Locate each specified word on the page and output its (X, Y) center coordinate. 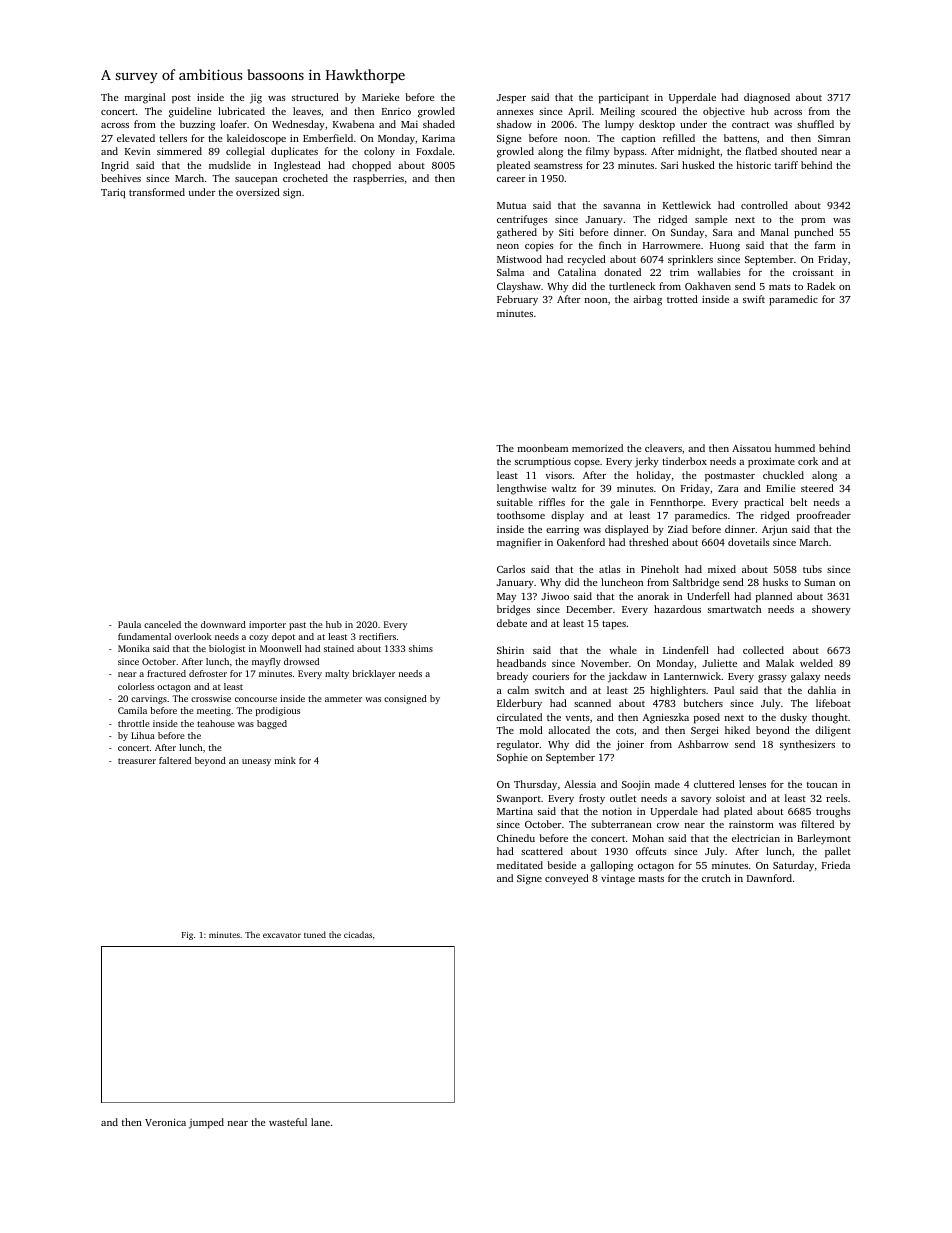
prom (813, 222)
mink (285, 760)
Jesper (511, 99)
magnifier (519, 543)
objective (724, 112)
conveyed (567, 879)
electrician (756, 838)
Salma (510, 272)
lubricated (241, 111)
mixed (722, 569)
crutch (716, 878)
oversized (258, 192)
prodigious (278, 711)
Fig (187, 936)
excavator (282, 935)
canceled (162, 624)
